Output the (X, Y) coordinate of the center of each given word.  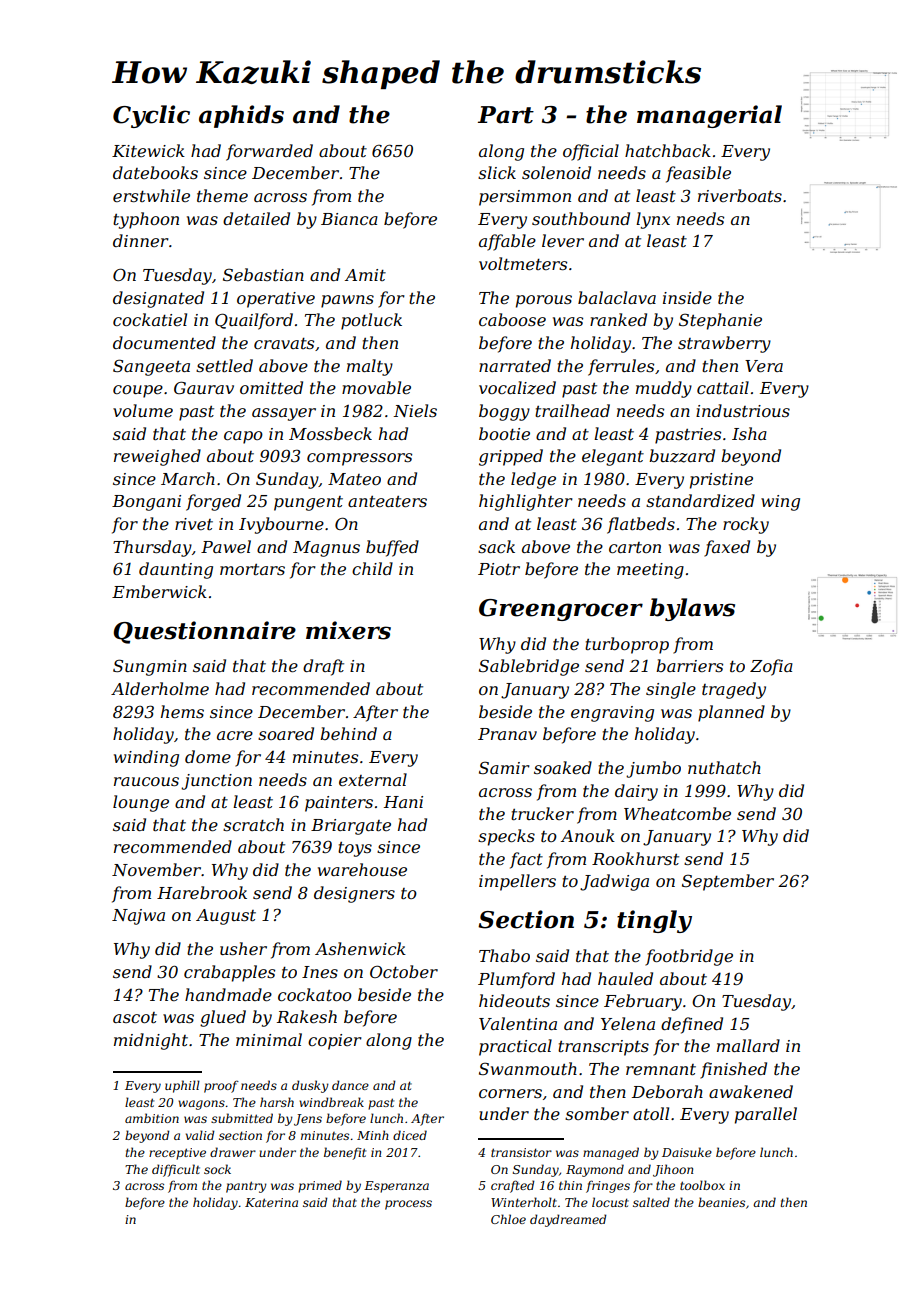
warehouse (362, 869)
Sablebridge (529, 667)
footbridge (689, 957)
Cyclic (151, 116)
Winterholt (524, 1202)
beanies (721, 1202)
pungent (308, 503)
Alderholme (160, 688)
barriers (689, 665)
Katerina (271, 1202)
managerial (709, 116)
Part (506, 115)
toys (355, 849)
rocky (746, 525)
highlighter (526, 502)
